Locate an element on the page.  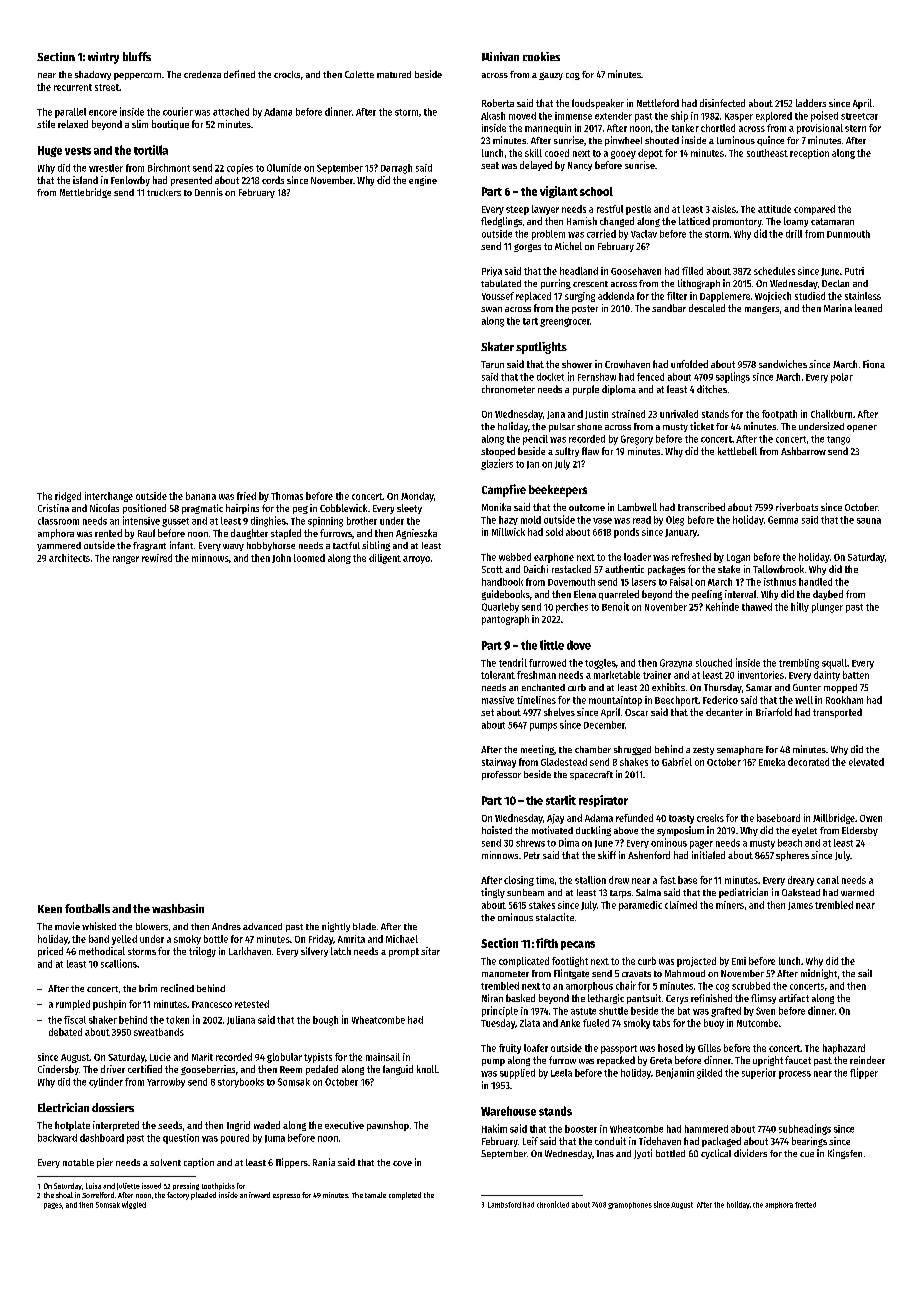
banana is located at coordinates (201, 496).
